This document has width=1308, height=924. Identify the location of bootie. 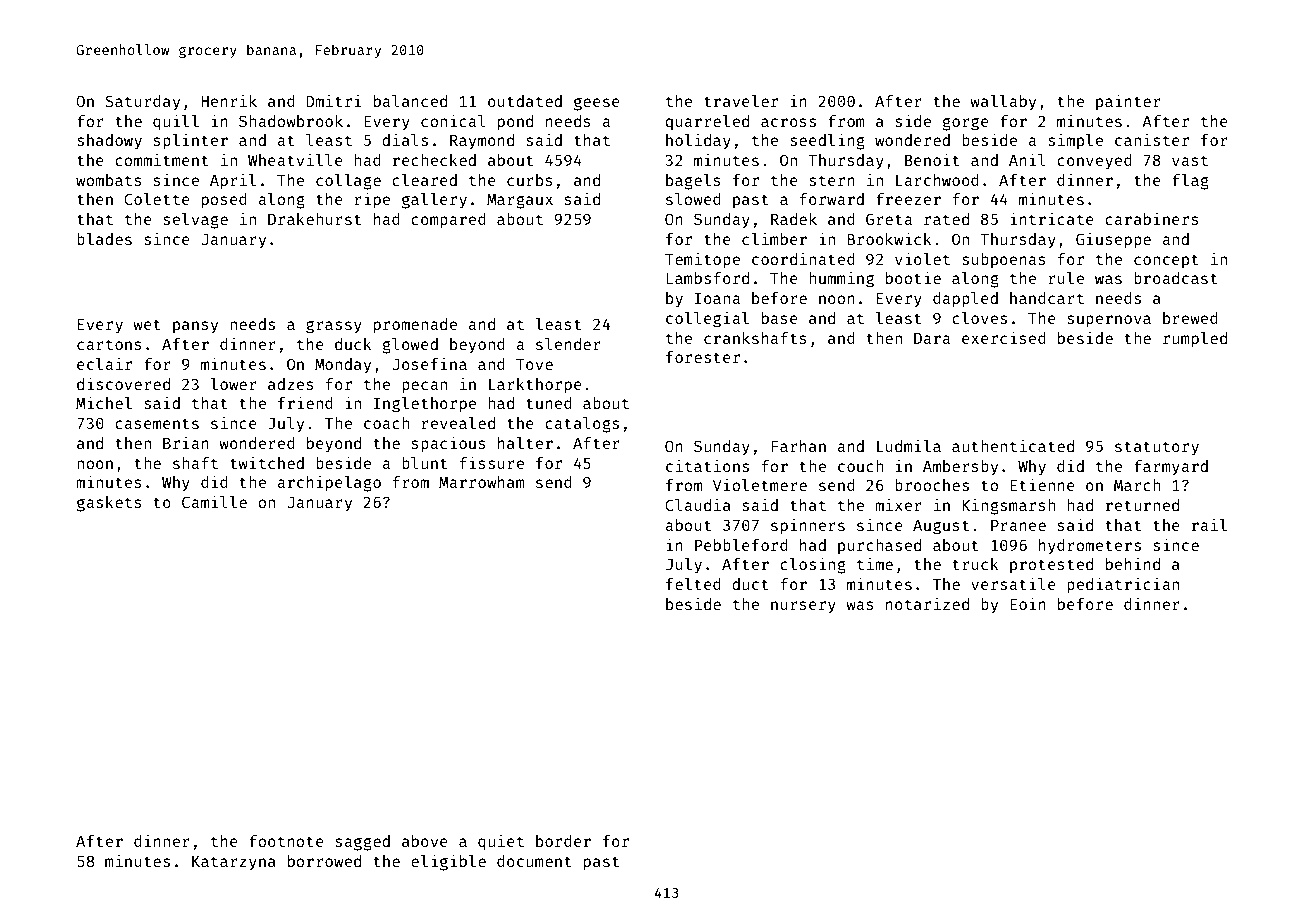
(913, 277).
